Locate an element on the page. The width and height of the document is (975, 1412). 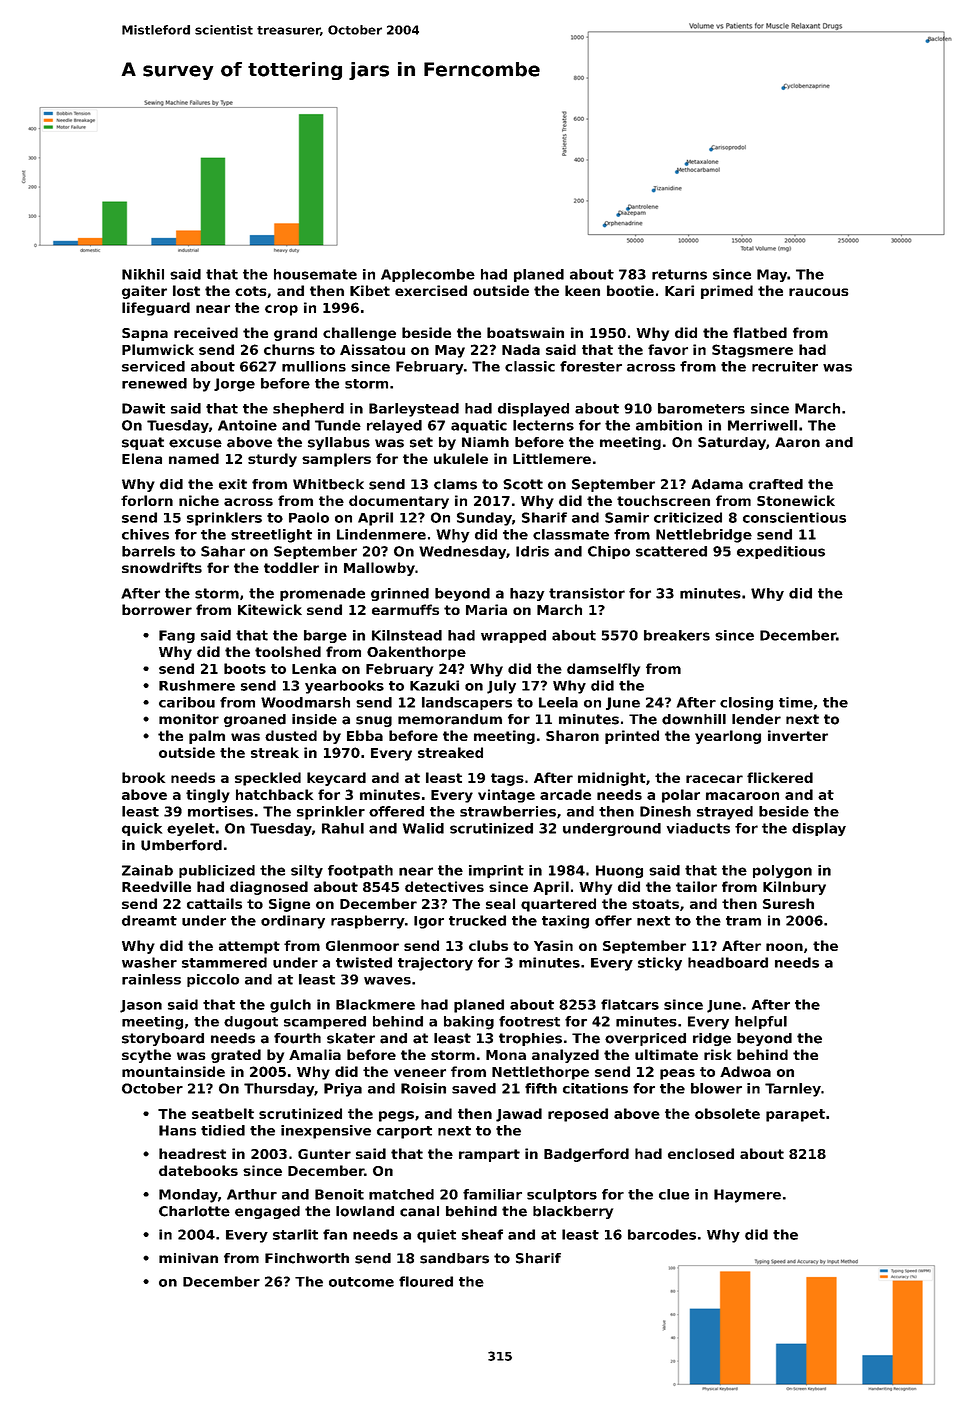
keen is located at coordinates (582, 290).
